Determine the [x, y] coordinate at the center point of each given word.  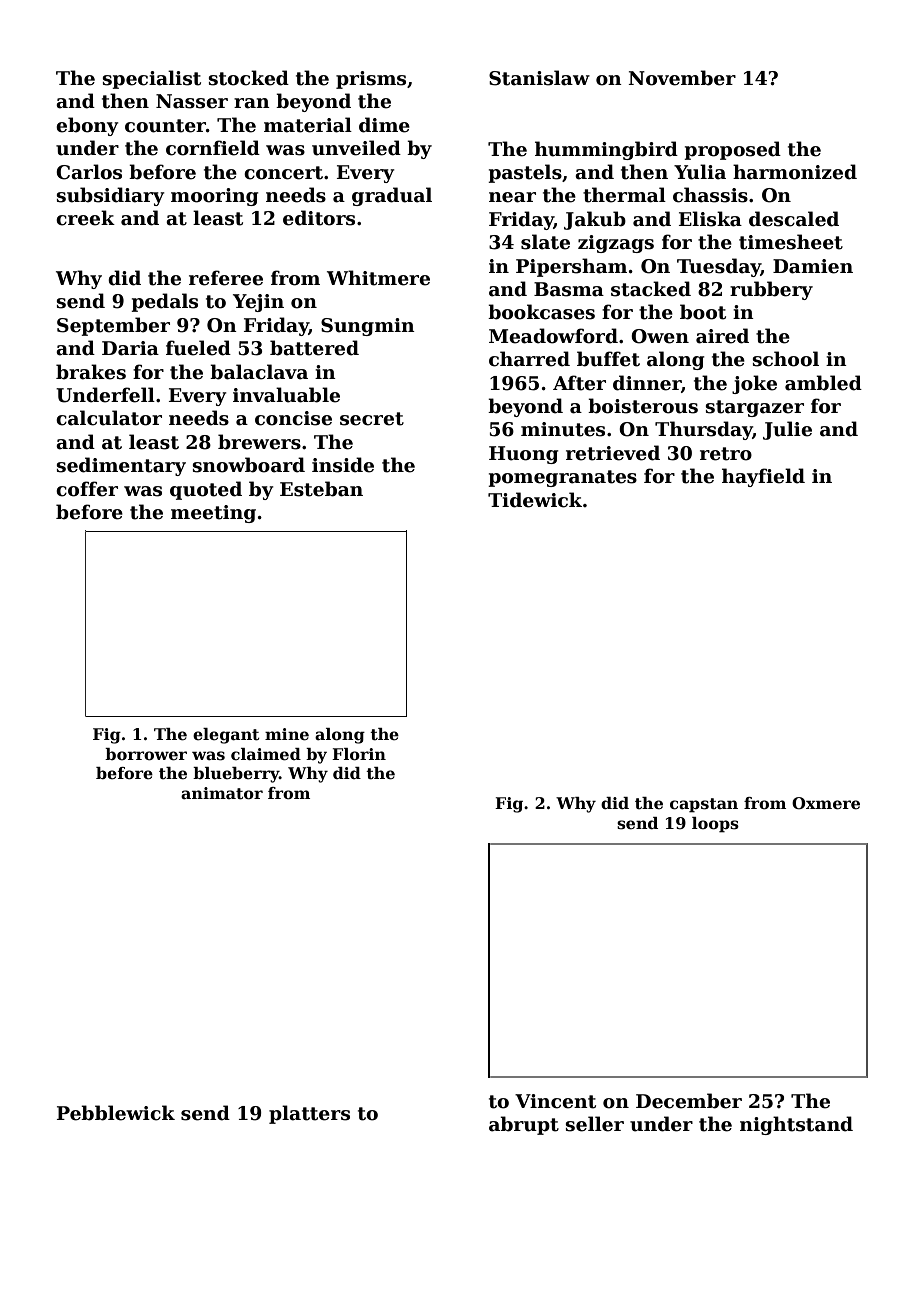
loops [715, 825]
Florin [359, 754]
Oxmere [826, 803]
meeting [213, 514]
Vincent [555, 1101]
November [682, 78]
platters [309, 1114]
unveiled [356, 148]
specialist [151, 79]
